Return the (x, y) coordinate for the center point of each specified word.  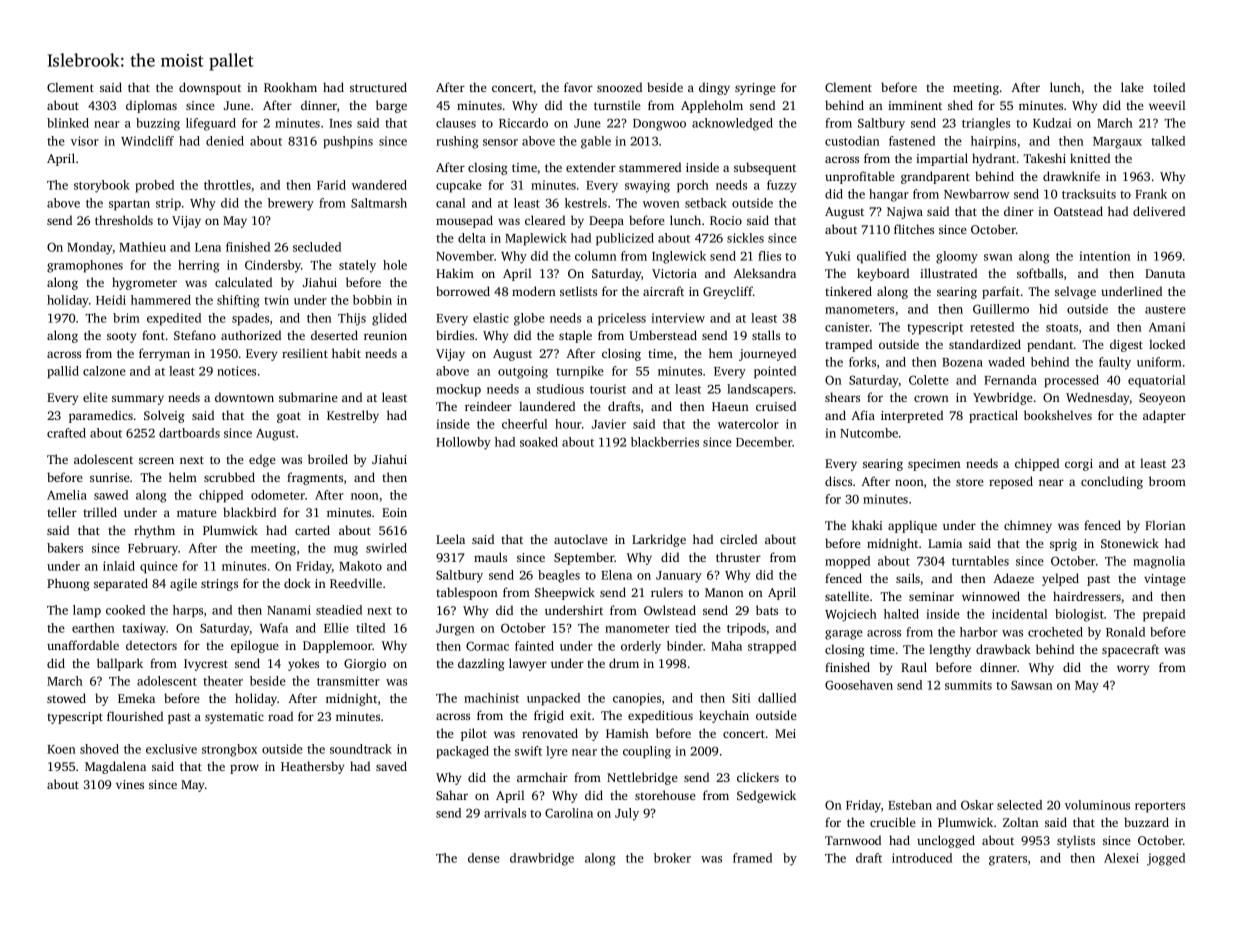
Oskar (977, 805)
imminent (915, 105)
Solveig (164, 416)
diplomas (151, 106)
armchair (542, 777)
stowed (66, 698)
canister (847, 327)
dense (484, 858)
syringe (755, 89)
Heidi (111, 300)
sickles (745, 238)
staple (575, 336)
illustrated (948, 273)
